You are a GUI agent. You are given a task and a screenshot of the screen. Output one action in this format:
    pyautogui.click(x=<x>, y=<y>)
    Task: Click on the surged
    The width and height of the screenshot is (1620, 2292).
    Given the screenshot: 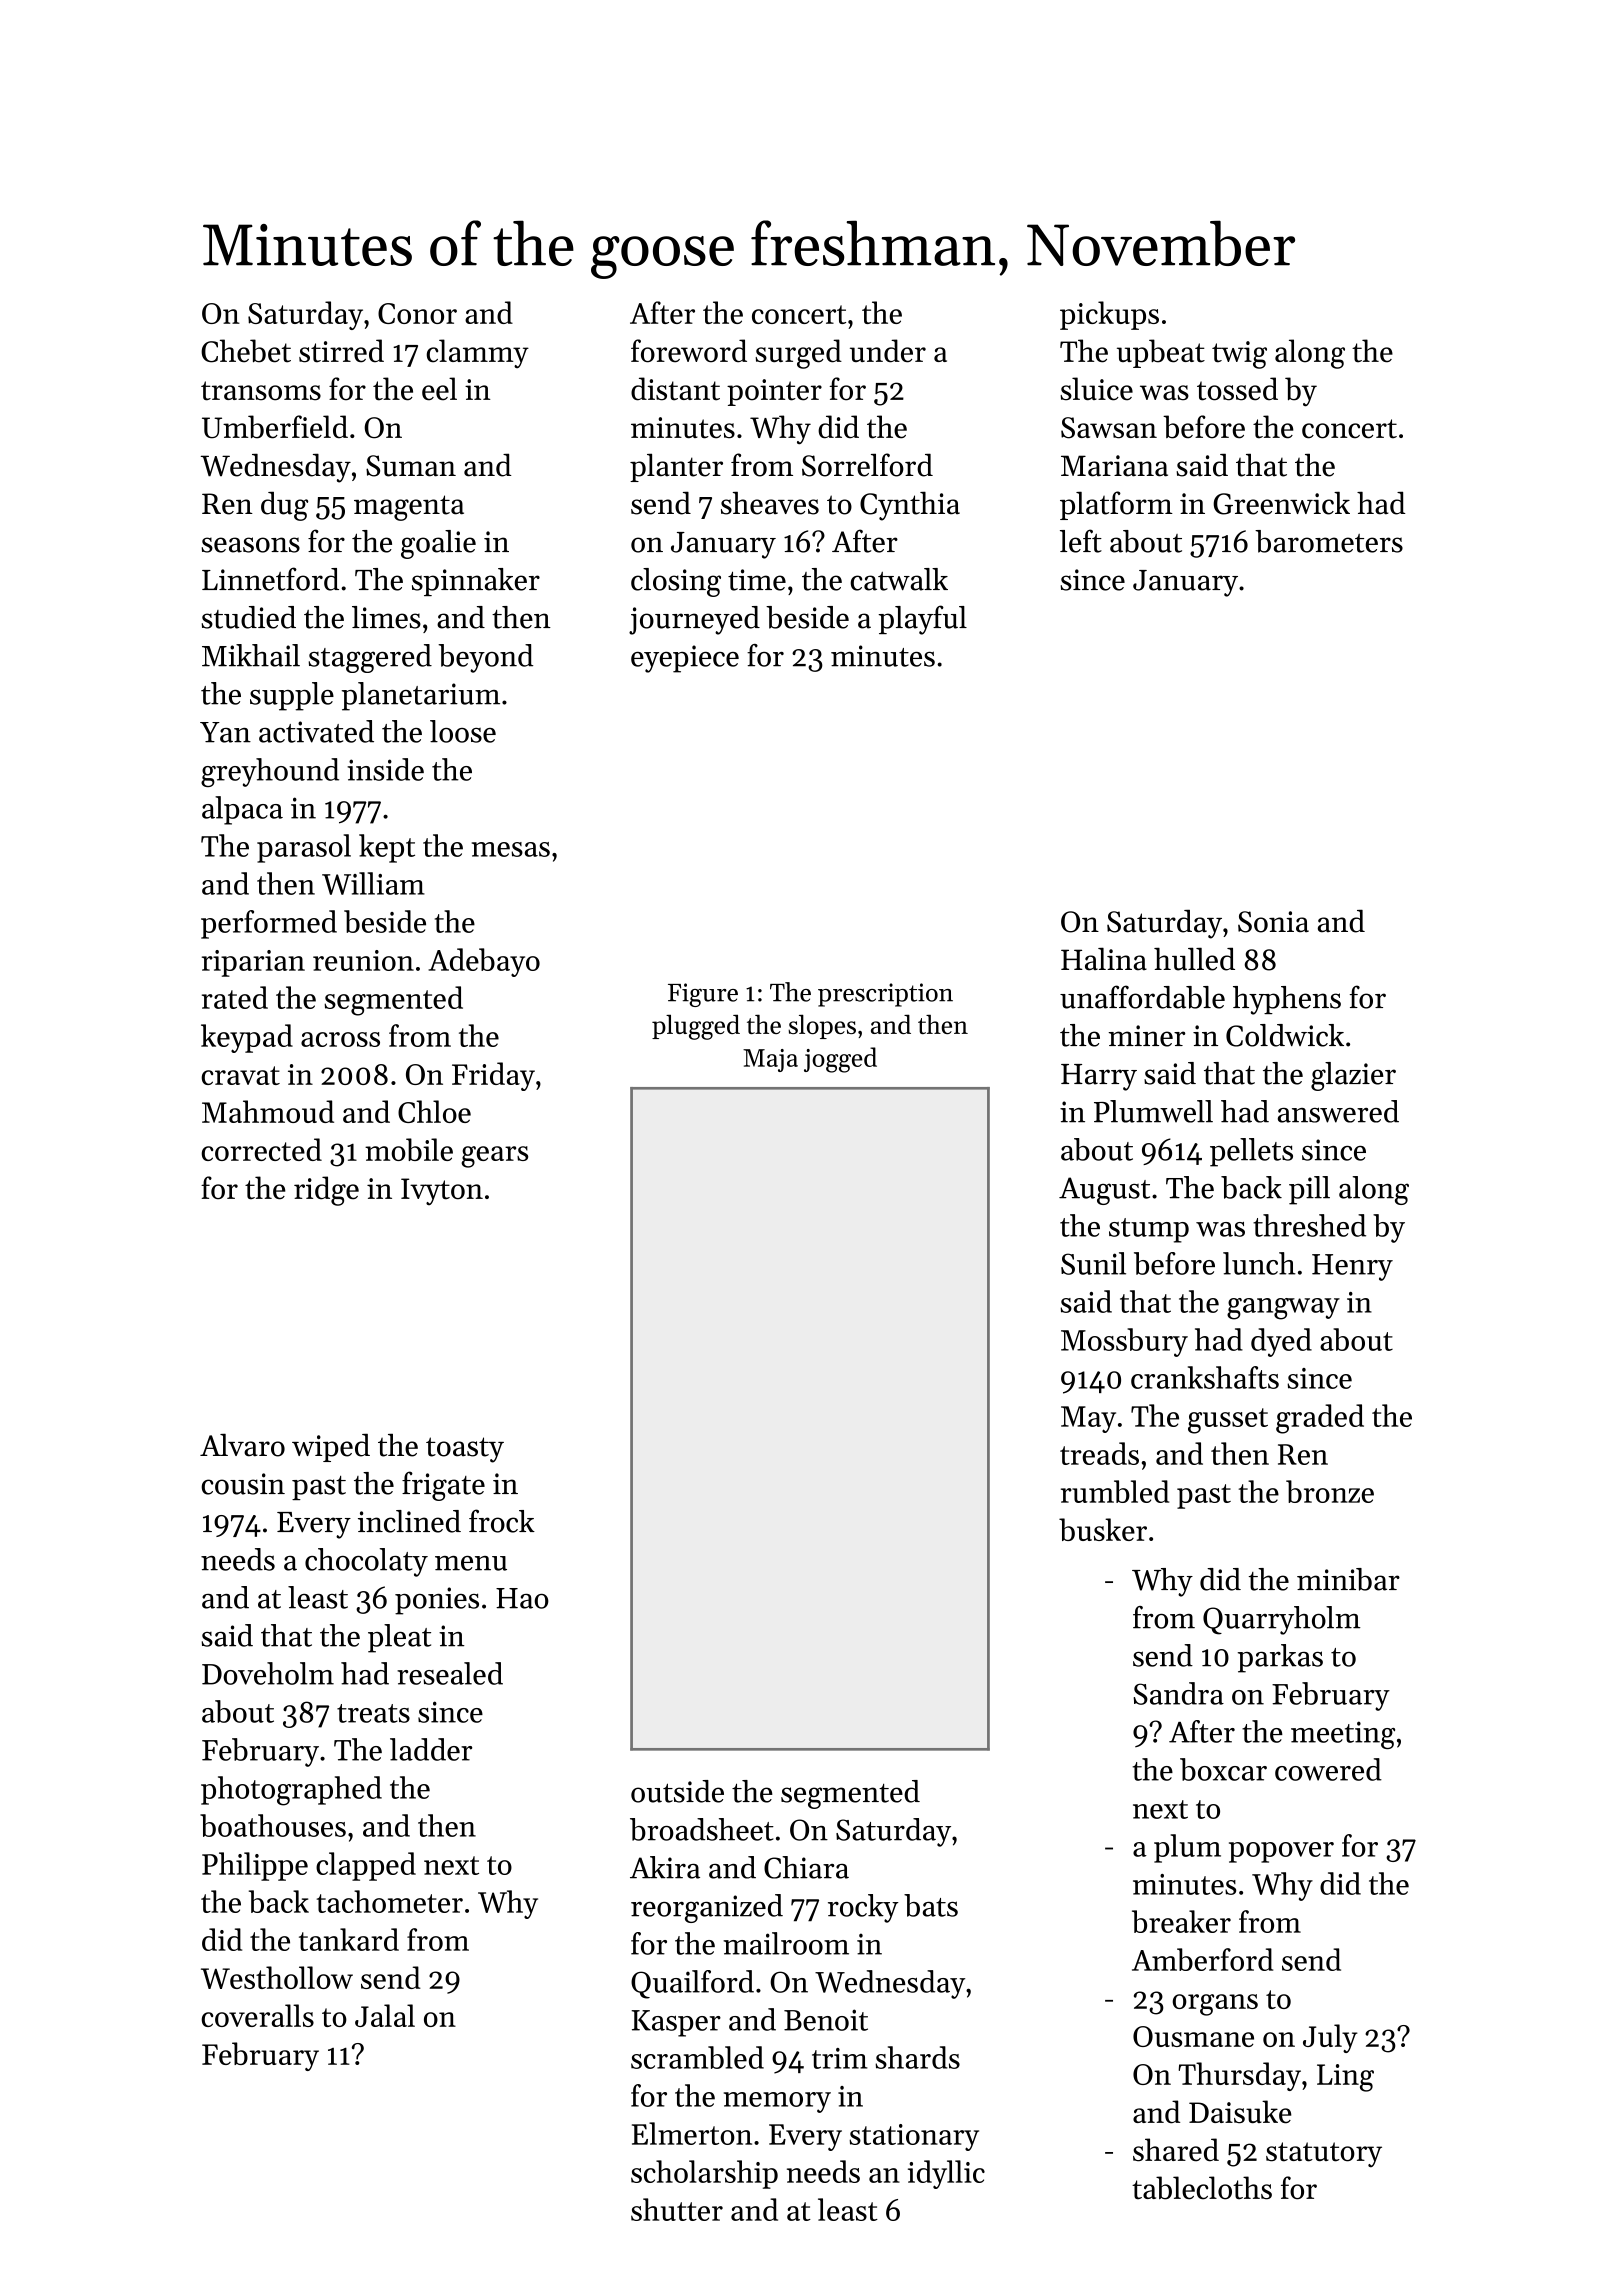 What is the action you would take?
    pyautogui.click(x=798, y=354)
